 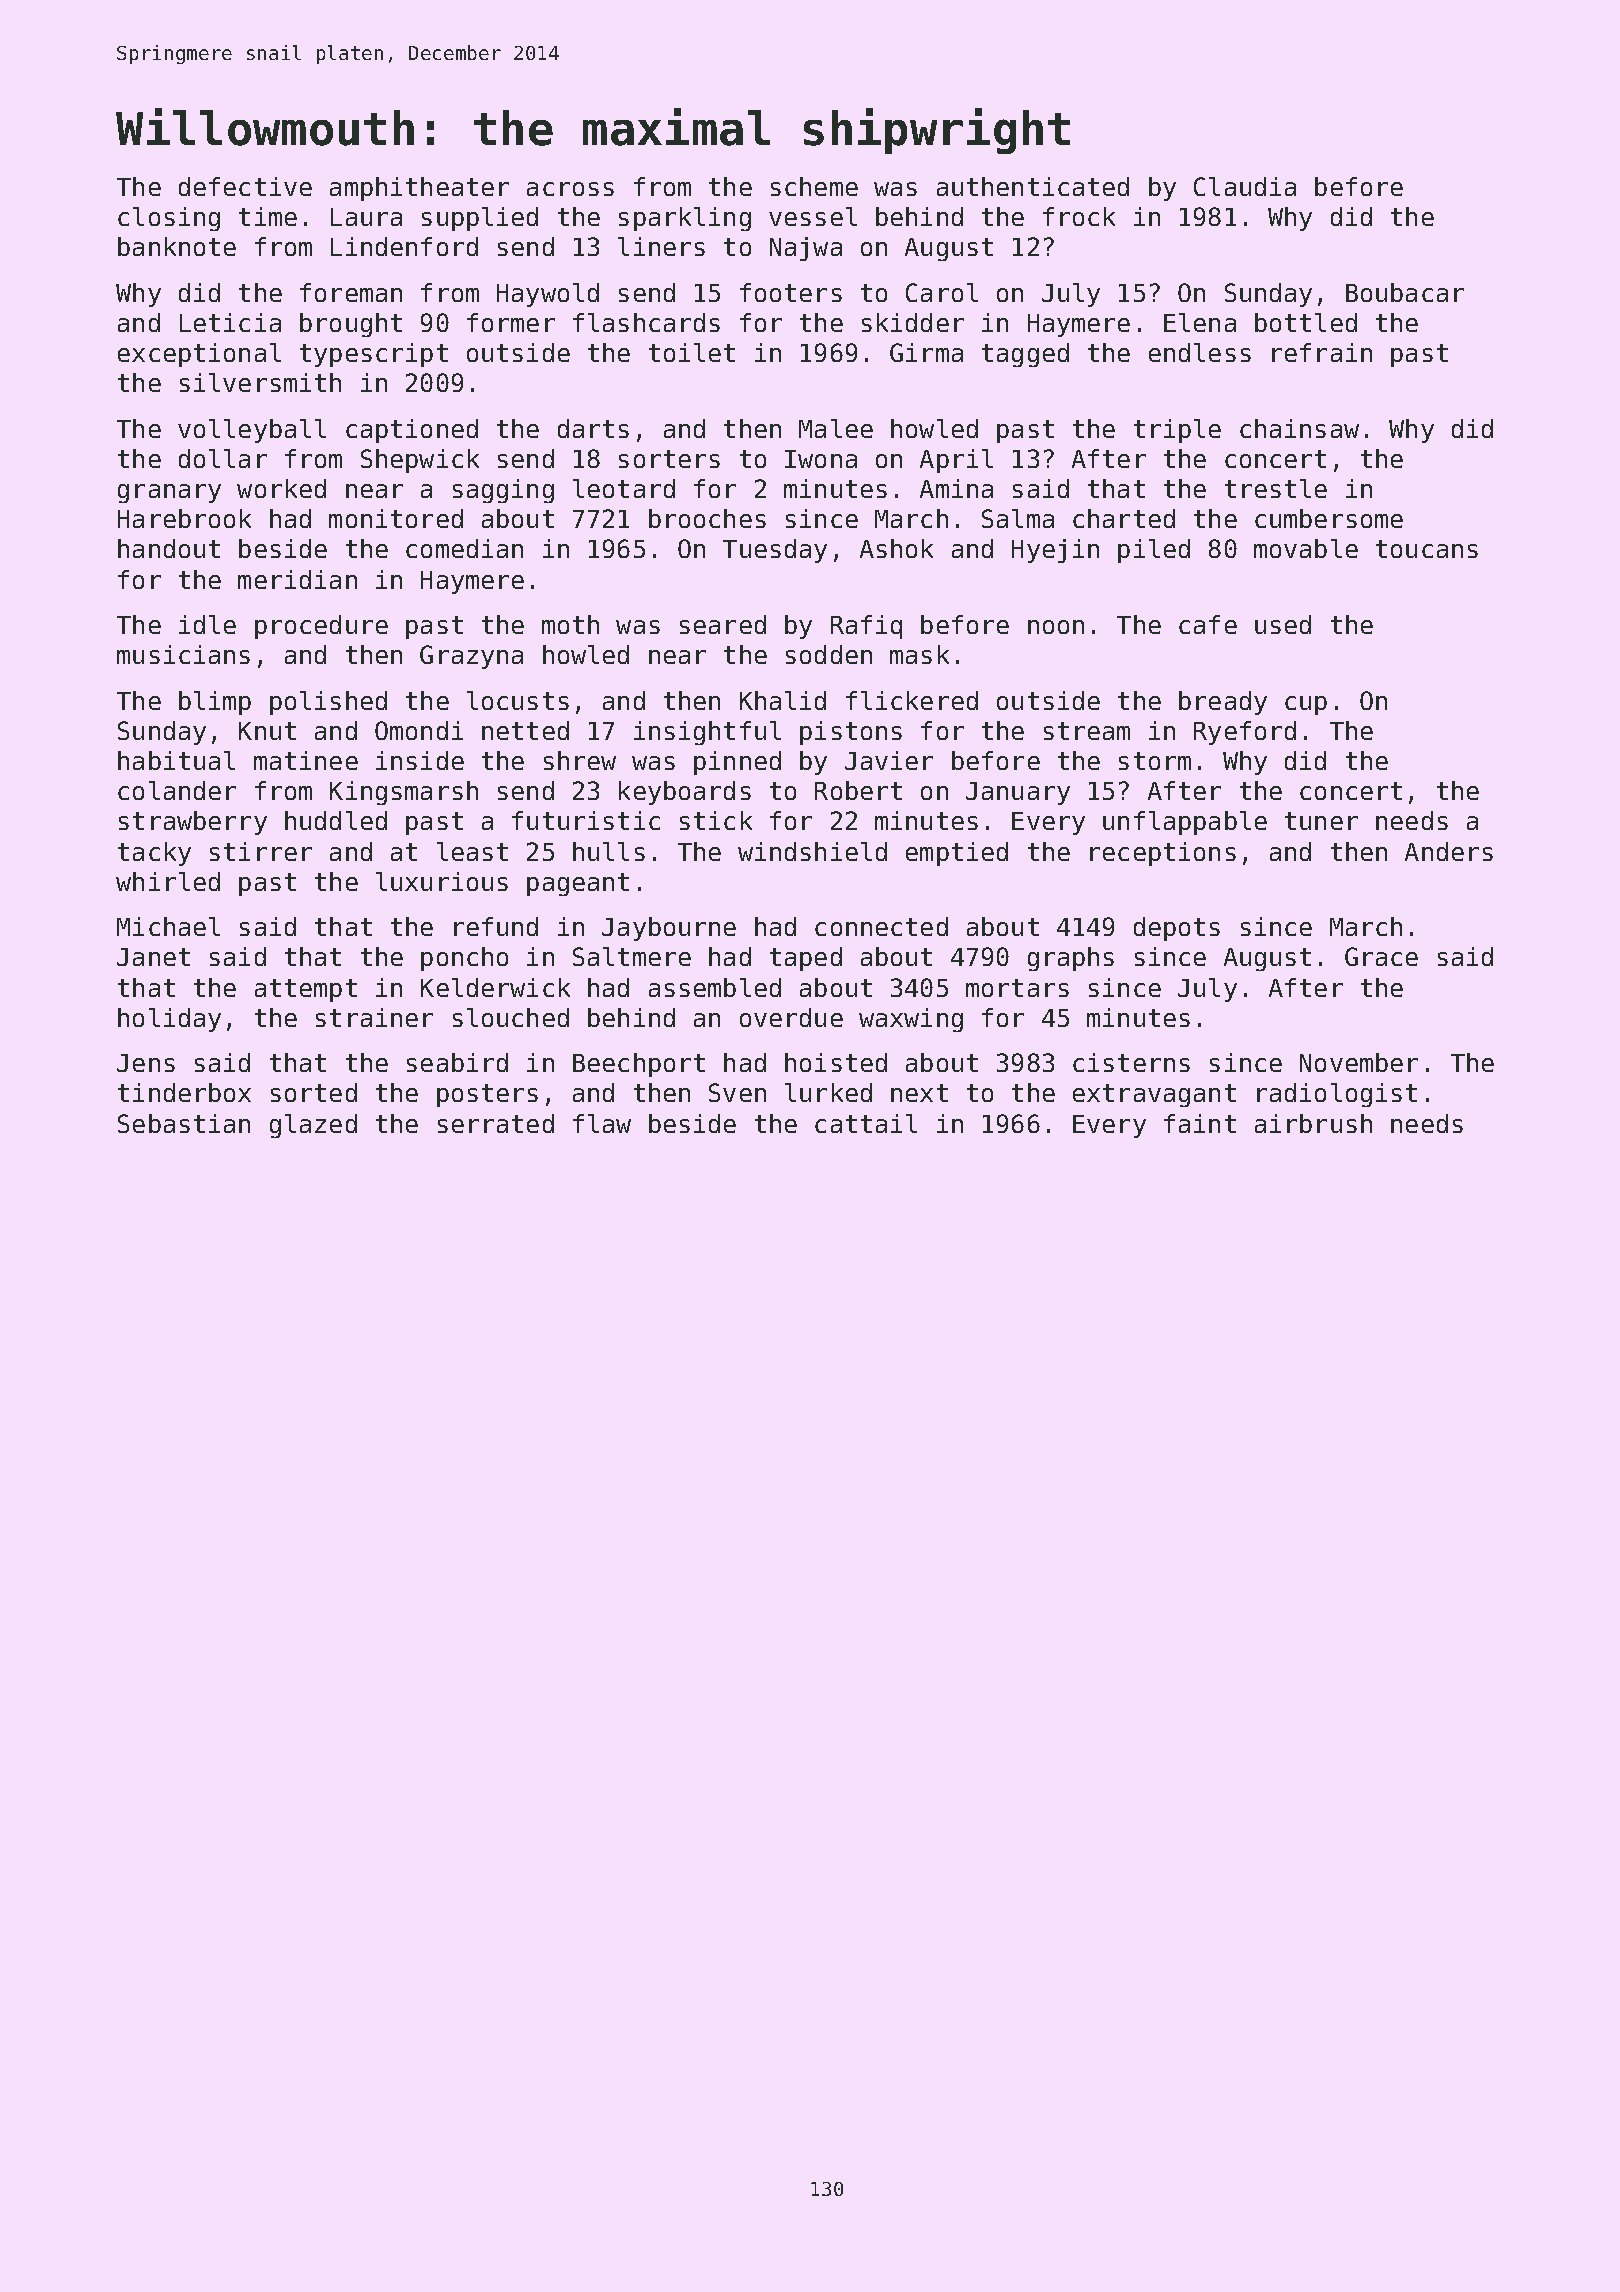 What do you see at coordinates (866, 627) in the document?
I see `Rafiq` at bounding box center [866, 627].
